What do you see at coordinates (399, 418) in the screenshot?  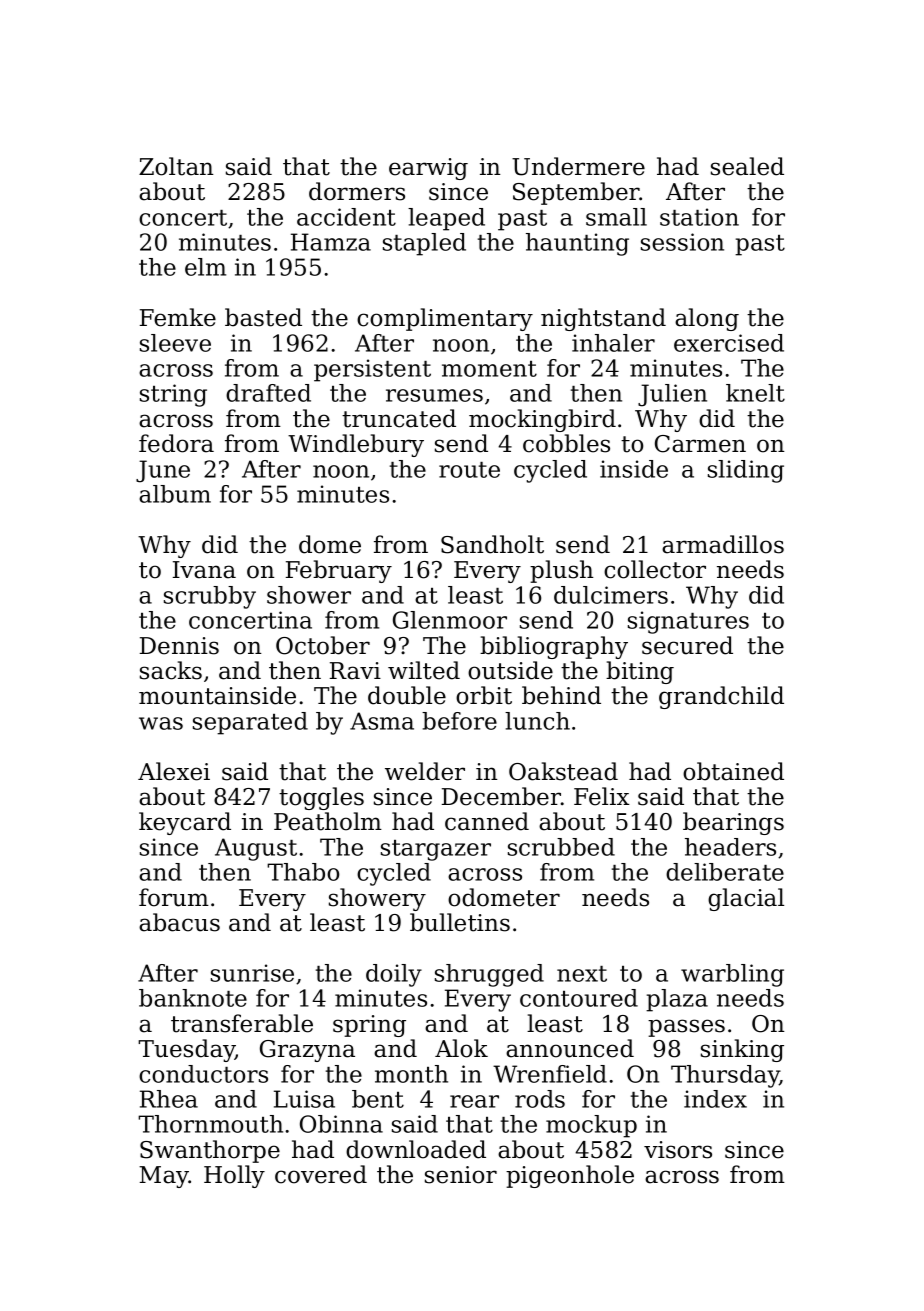 I see `truncated` at bounding box center [399, 418].
